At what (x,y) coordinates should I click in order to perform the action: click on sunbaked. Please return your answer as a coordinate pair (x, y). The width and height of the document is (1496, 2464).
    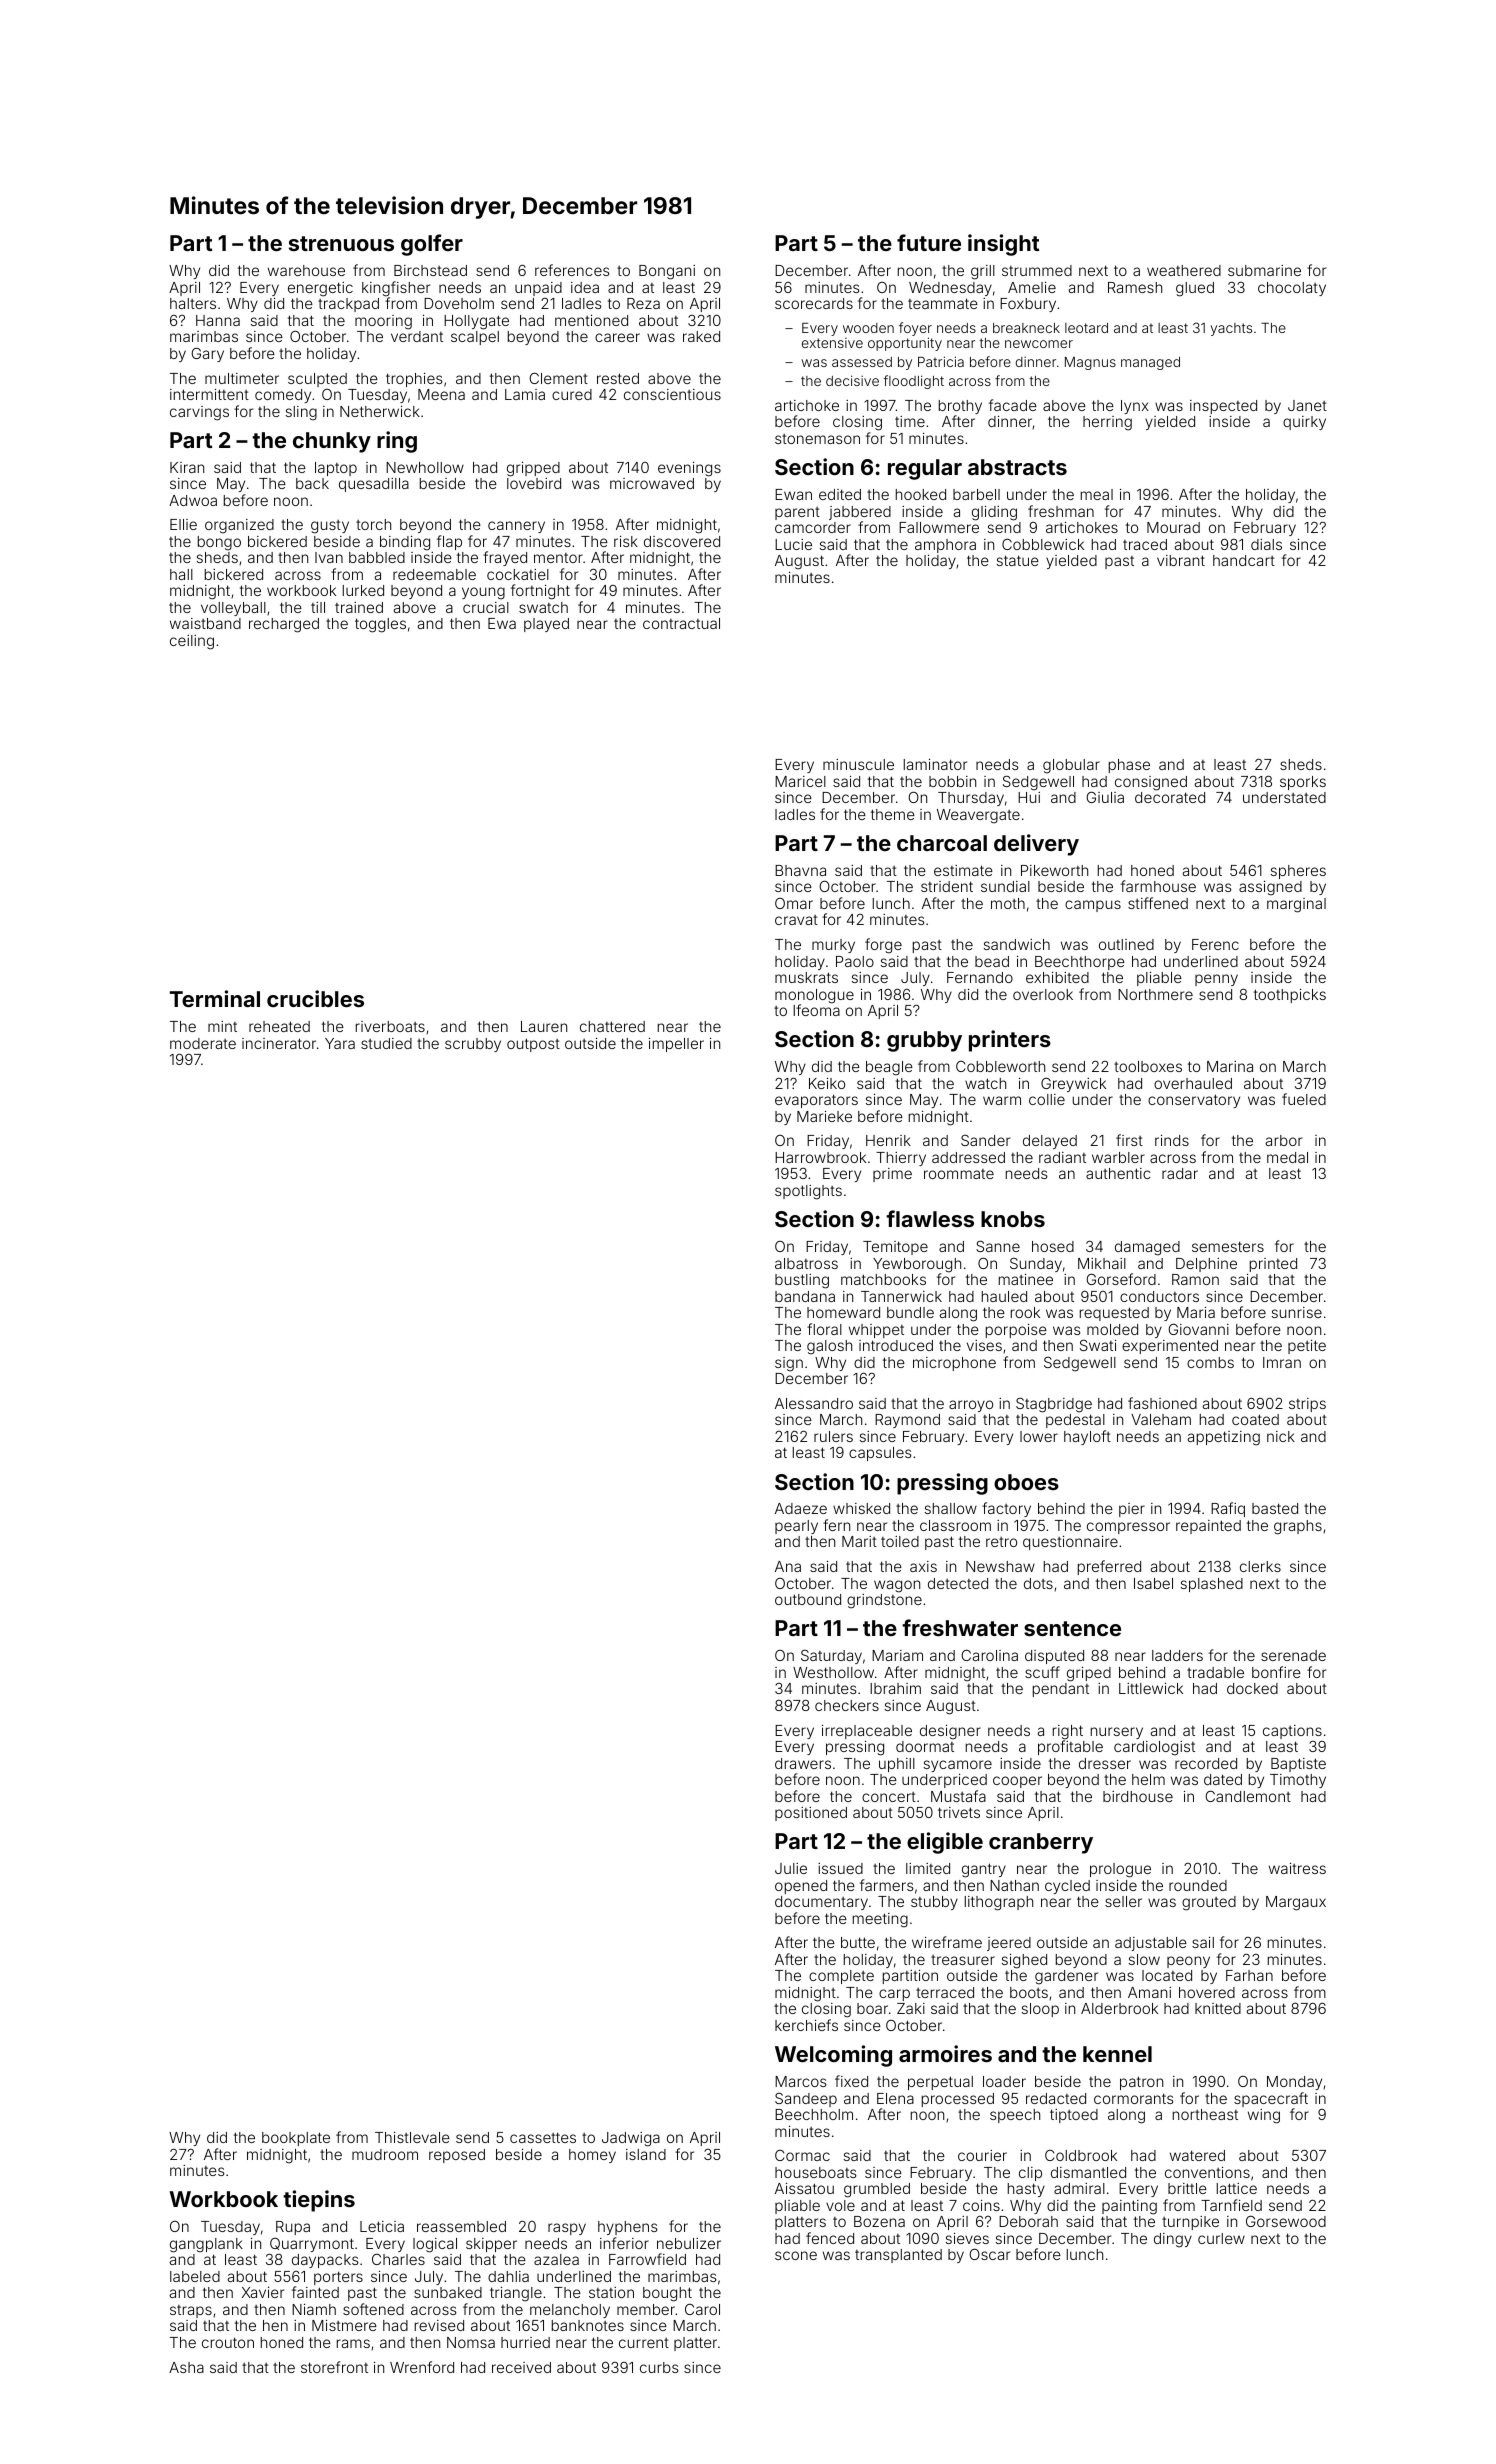
    Looking at the image, I should click on (448, 2292).
